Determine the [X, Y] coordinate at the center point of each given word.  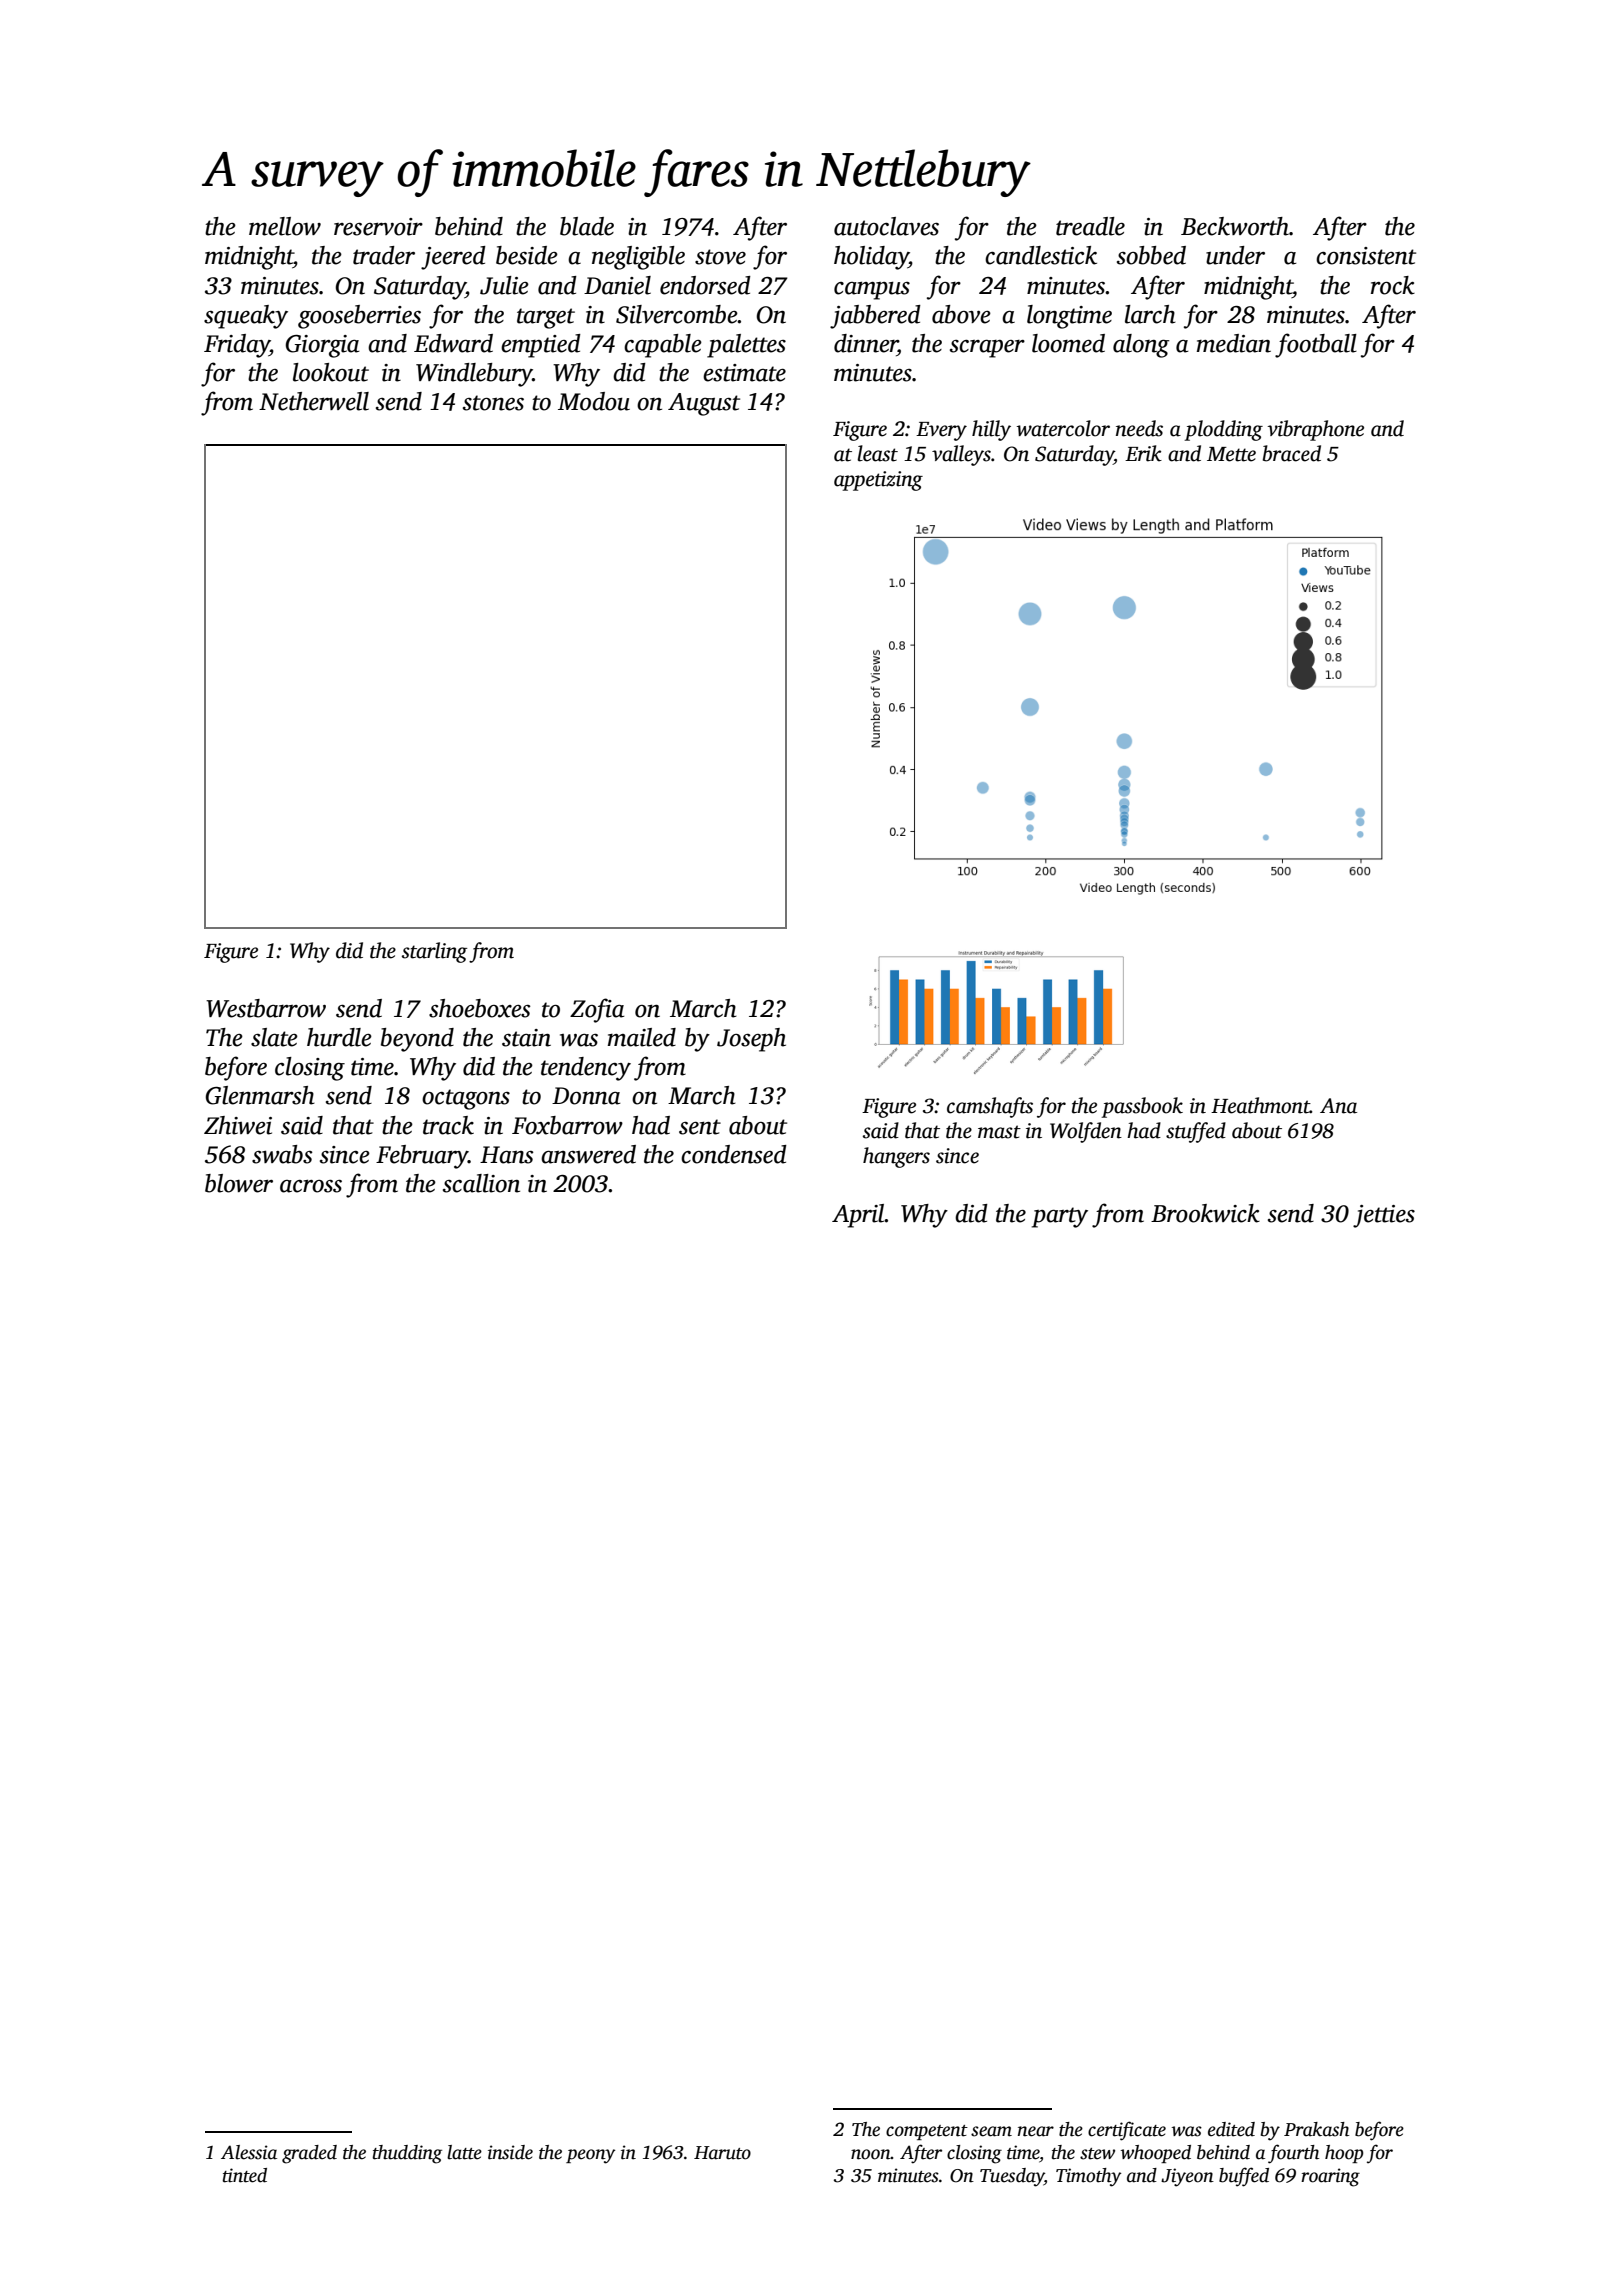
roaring [1330, 2177]
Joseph [751, 1040]
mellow [285, 226]
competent [927, 2132]
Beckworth [1235, 226]
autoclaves [886, 226]
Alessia [249, 2152]
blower [239, 1183]
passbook [1142, 1107]
